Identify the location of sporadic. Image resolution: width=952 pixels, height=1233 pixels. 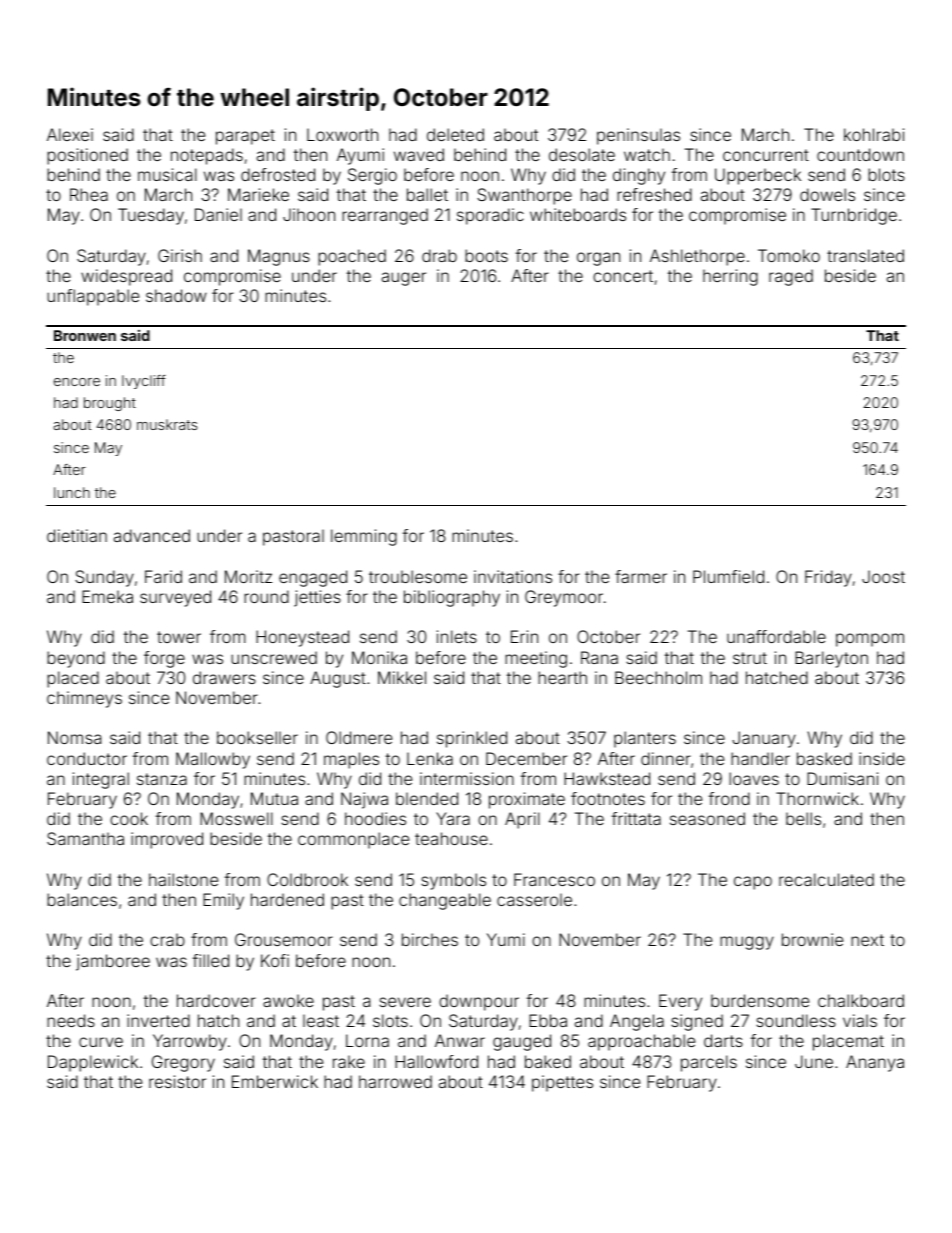
(490, 216).
